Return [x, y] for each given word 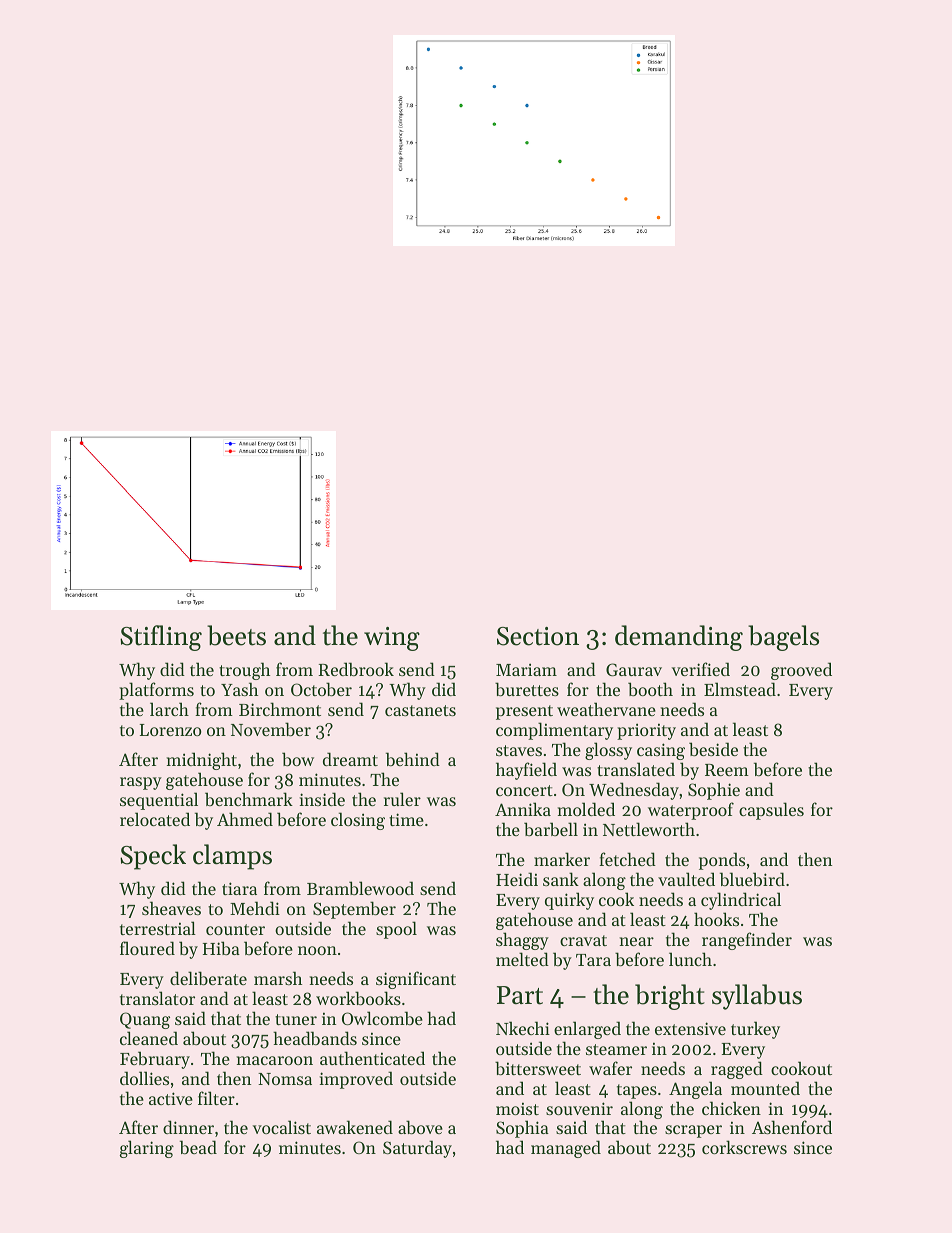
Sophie [714, 791]
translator [157, 998]
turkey [755, 1030]
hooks [716, 919]
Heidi [517, 879]
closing [358, 821]
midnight [202, 761]
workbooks [358, 998]
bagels [783, 638]
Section [538, 636]
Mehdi [255, 908]
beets [236, 635]
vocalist [282, 1127]
